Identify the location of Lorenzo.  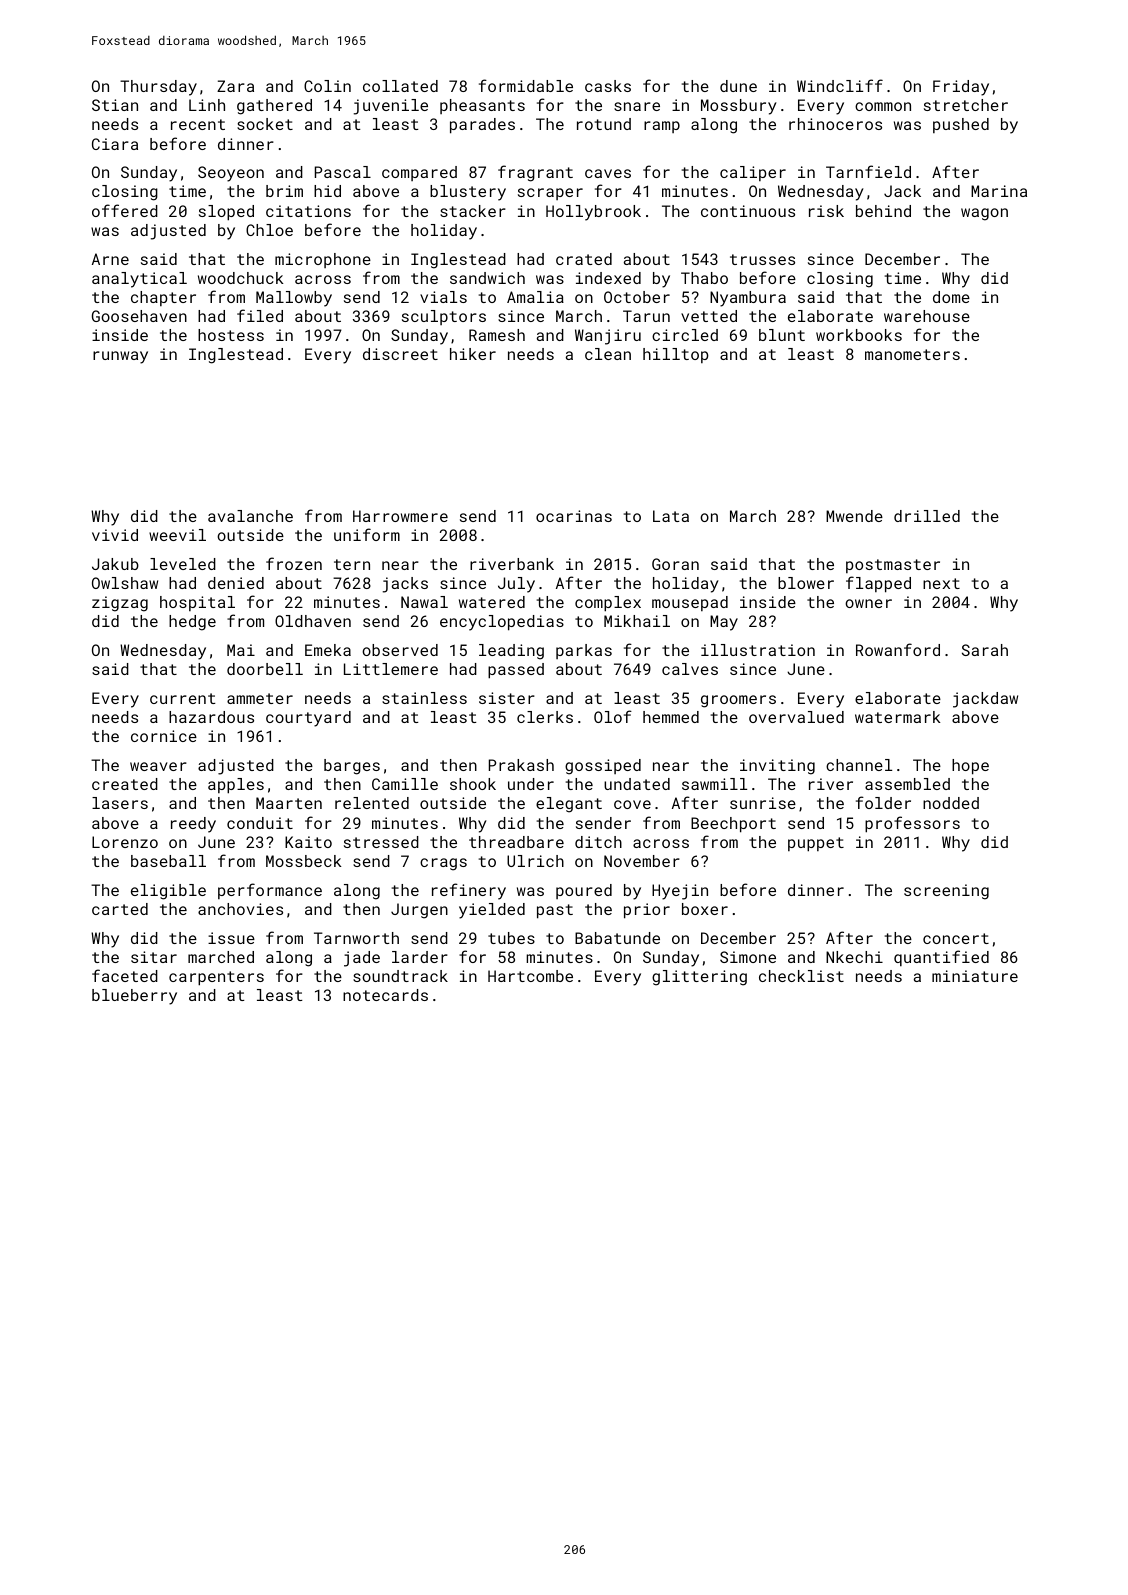
(125, 842).
